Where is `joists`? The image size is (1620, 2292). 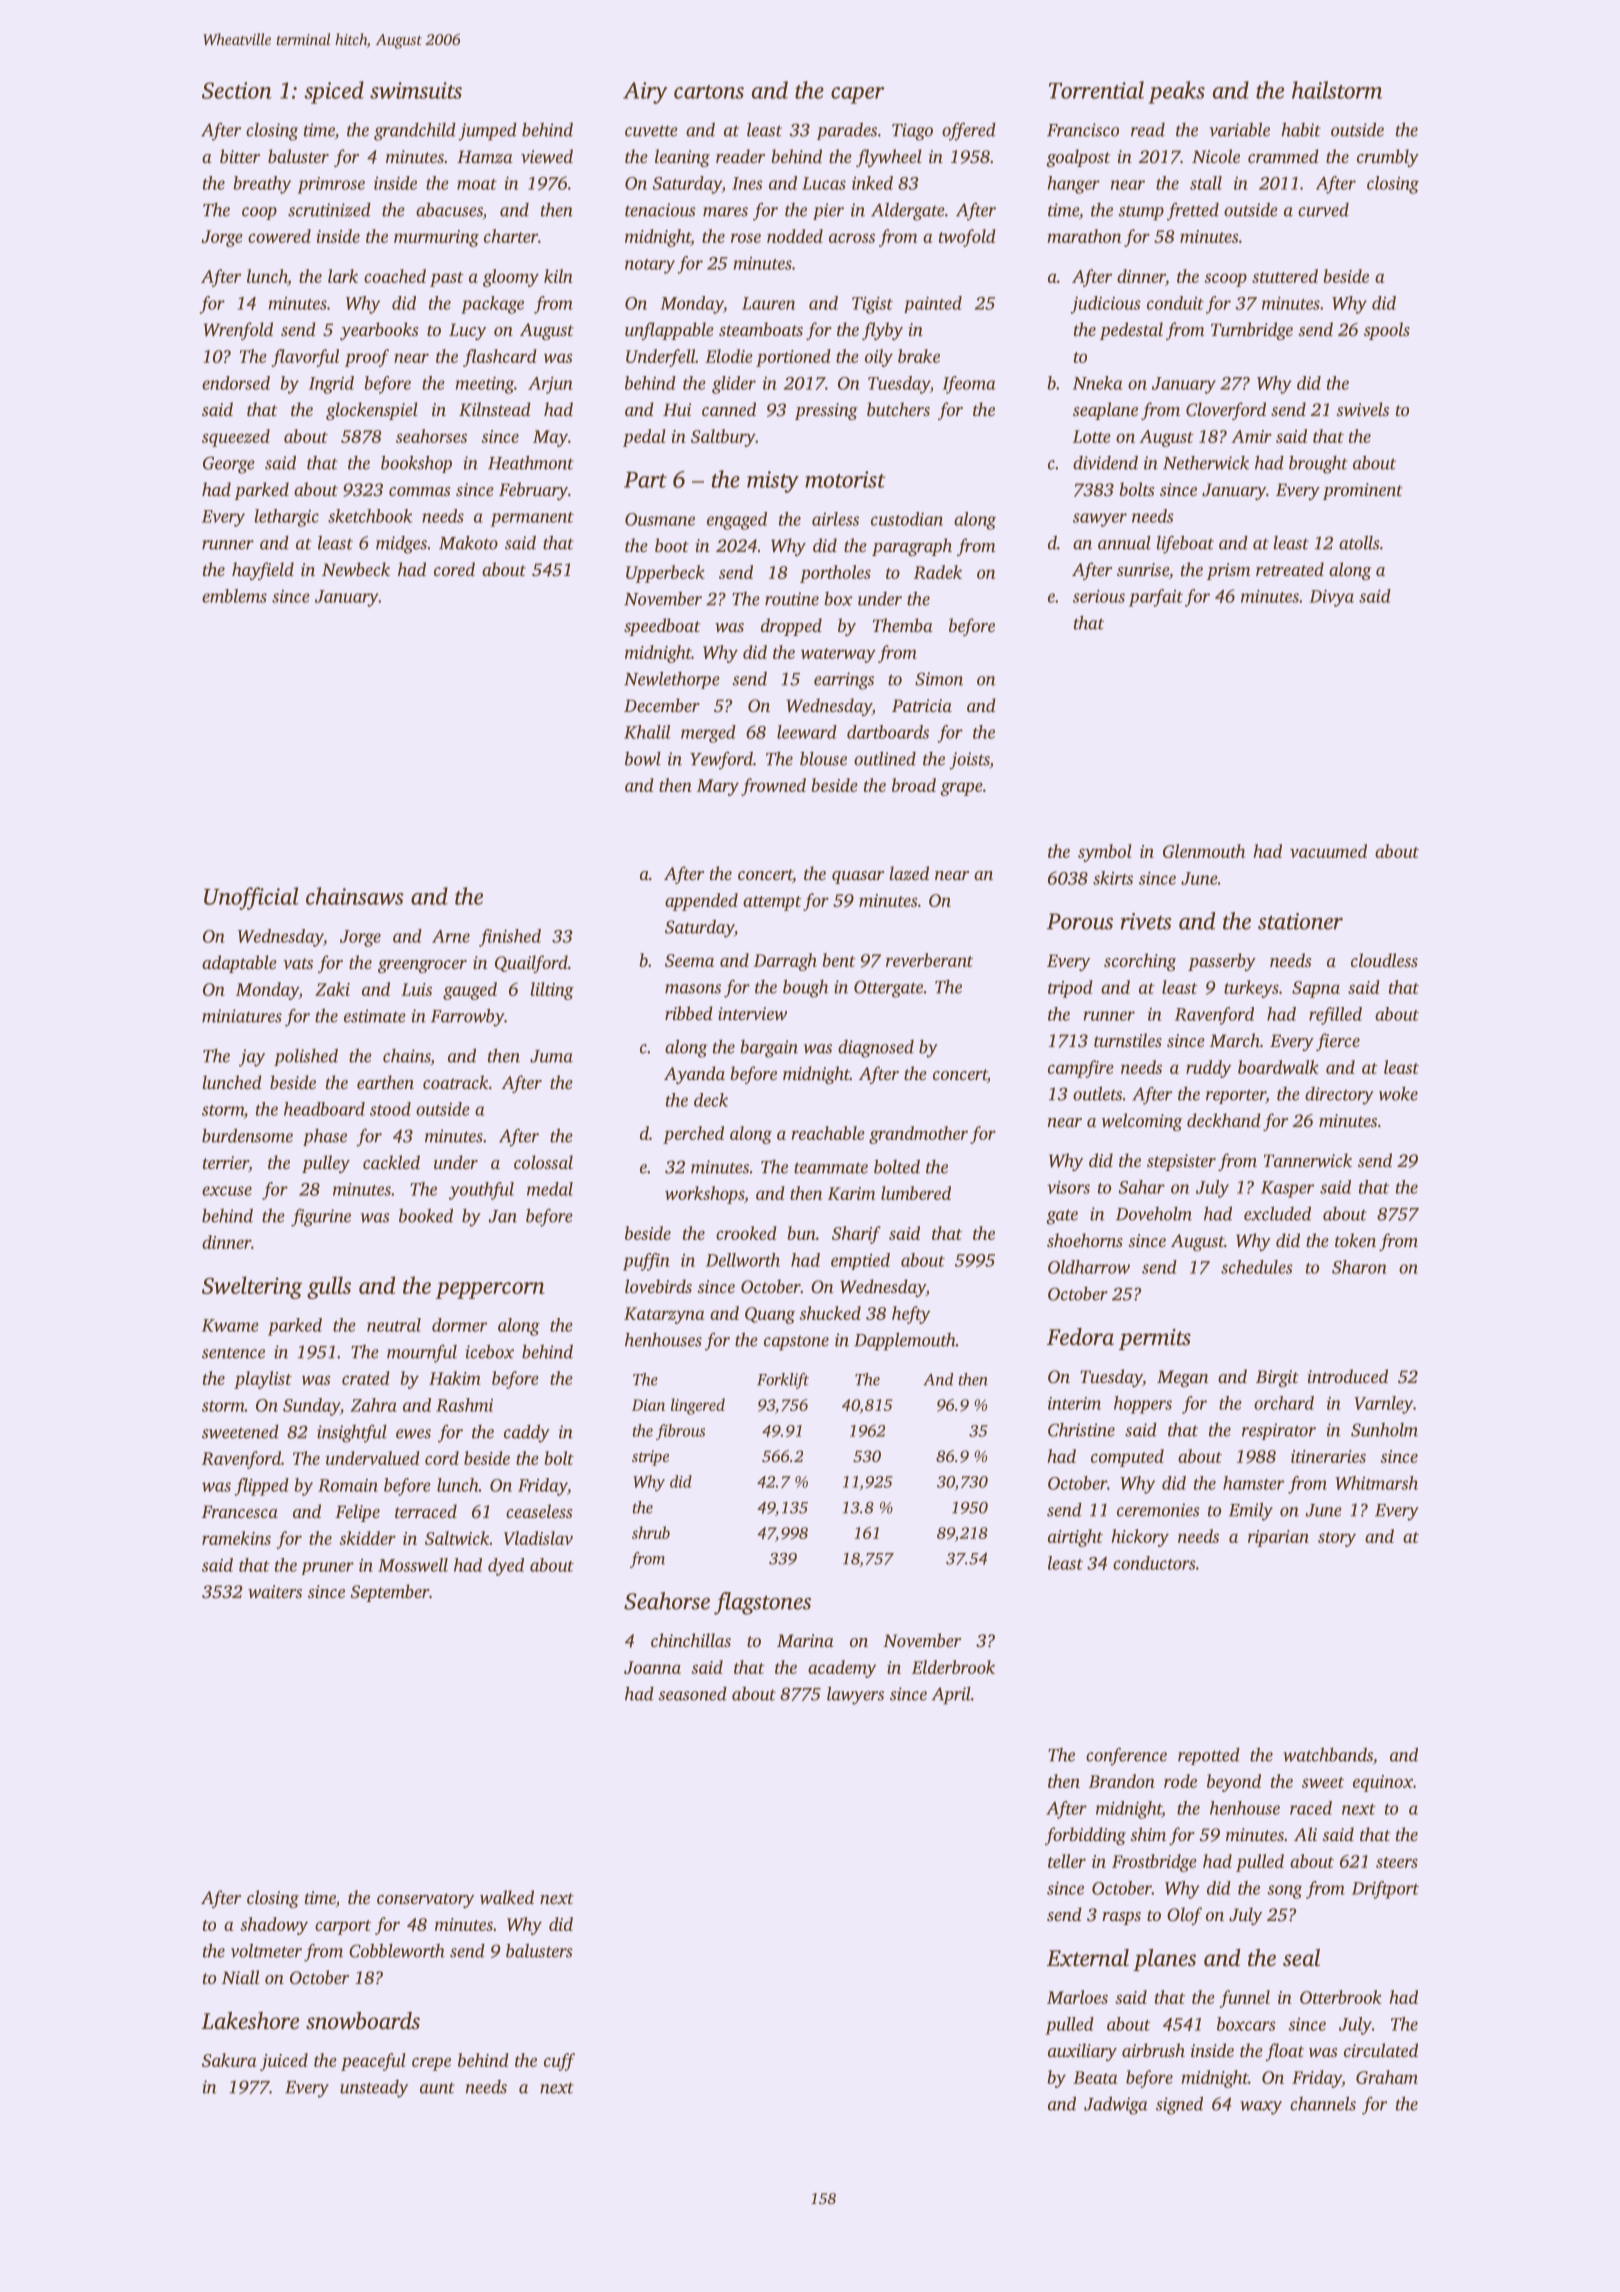 joists is located at coordinates (969, 761).
